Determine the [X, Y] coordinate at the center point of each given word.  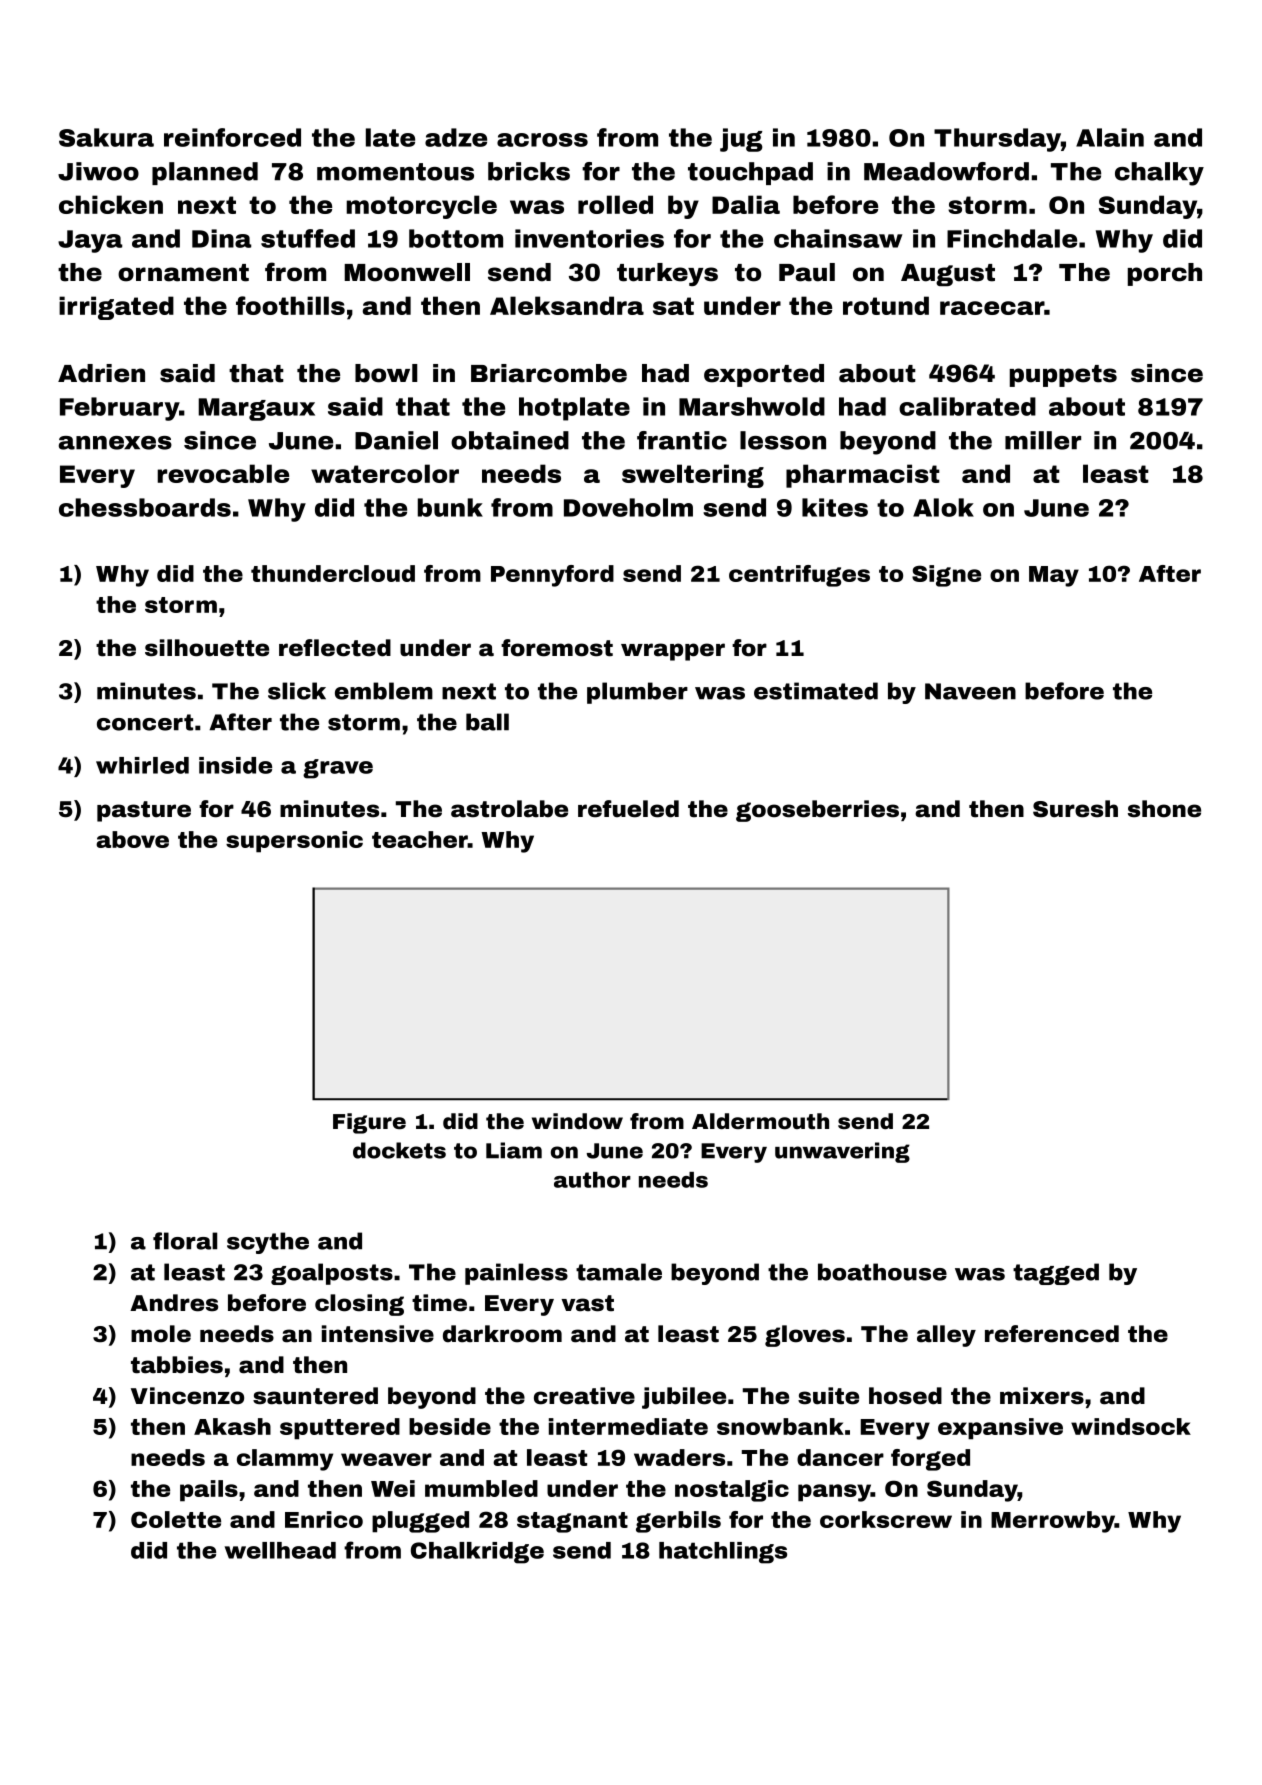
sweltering [693, 476]
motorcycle [421, 207]
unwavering [842, 1152]
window [577, 1121]
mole [161, 1334]
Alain [1110, 137]
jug [741, 140]
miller [1043, 440]
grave [338, 769]
